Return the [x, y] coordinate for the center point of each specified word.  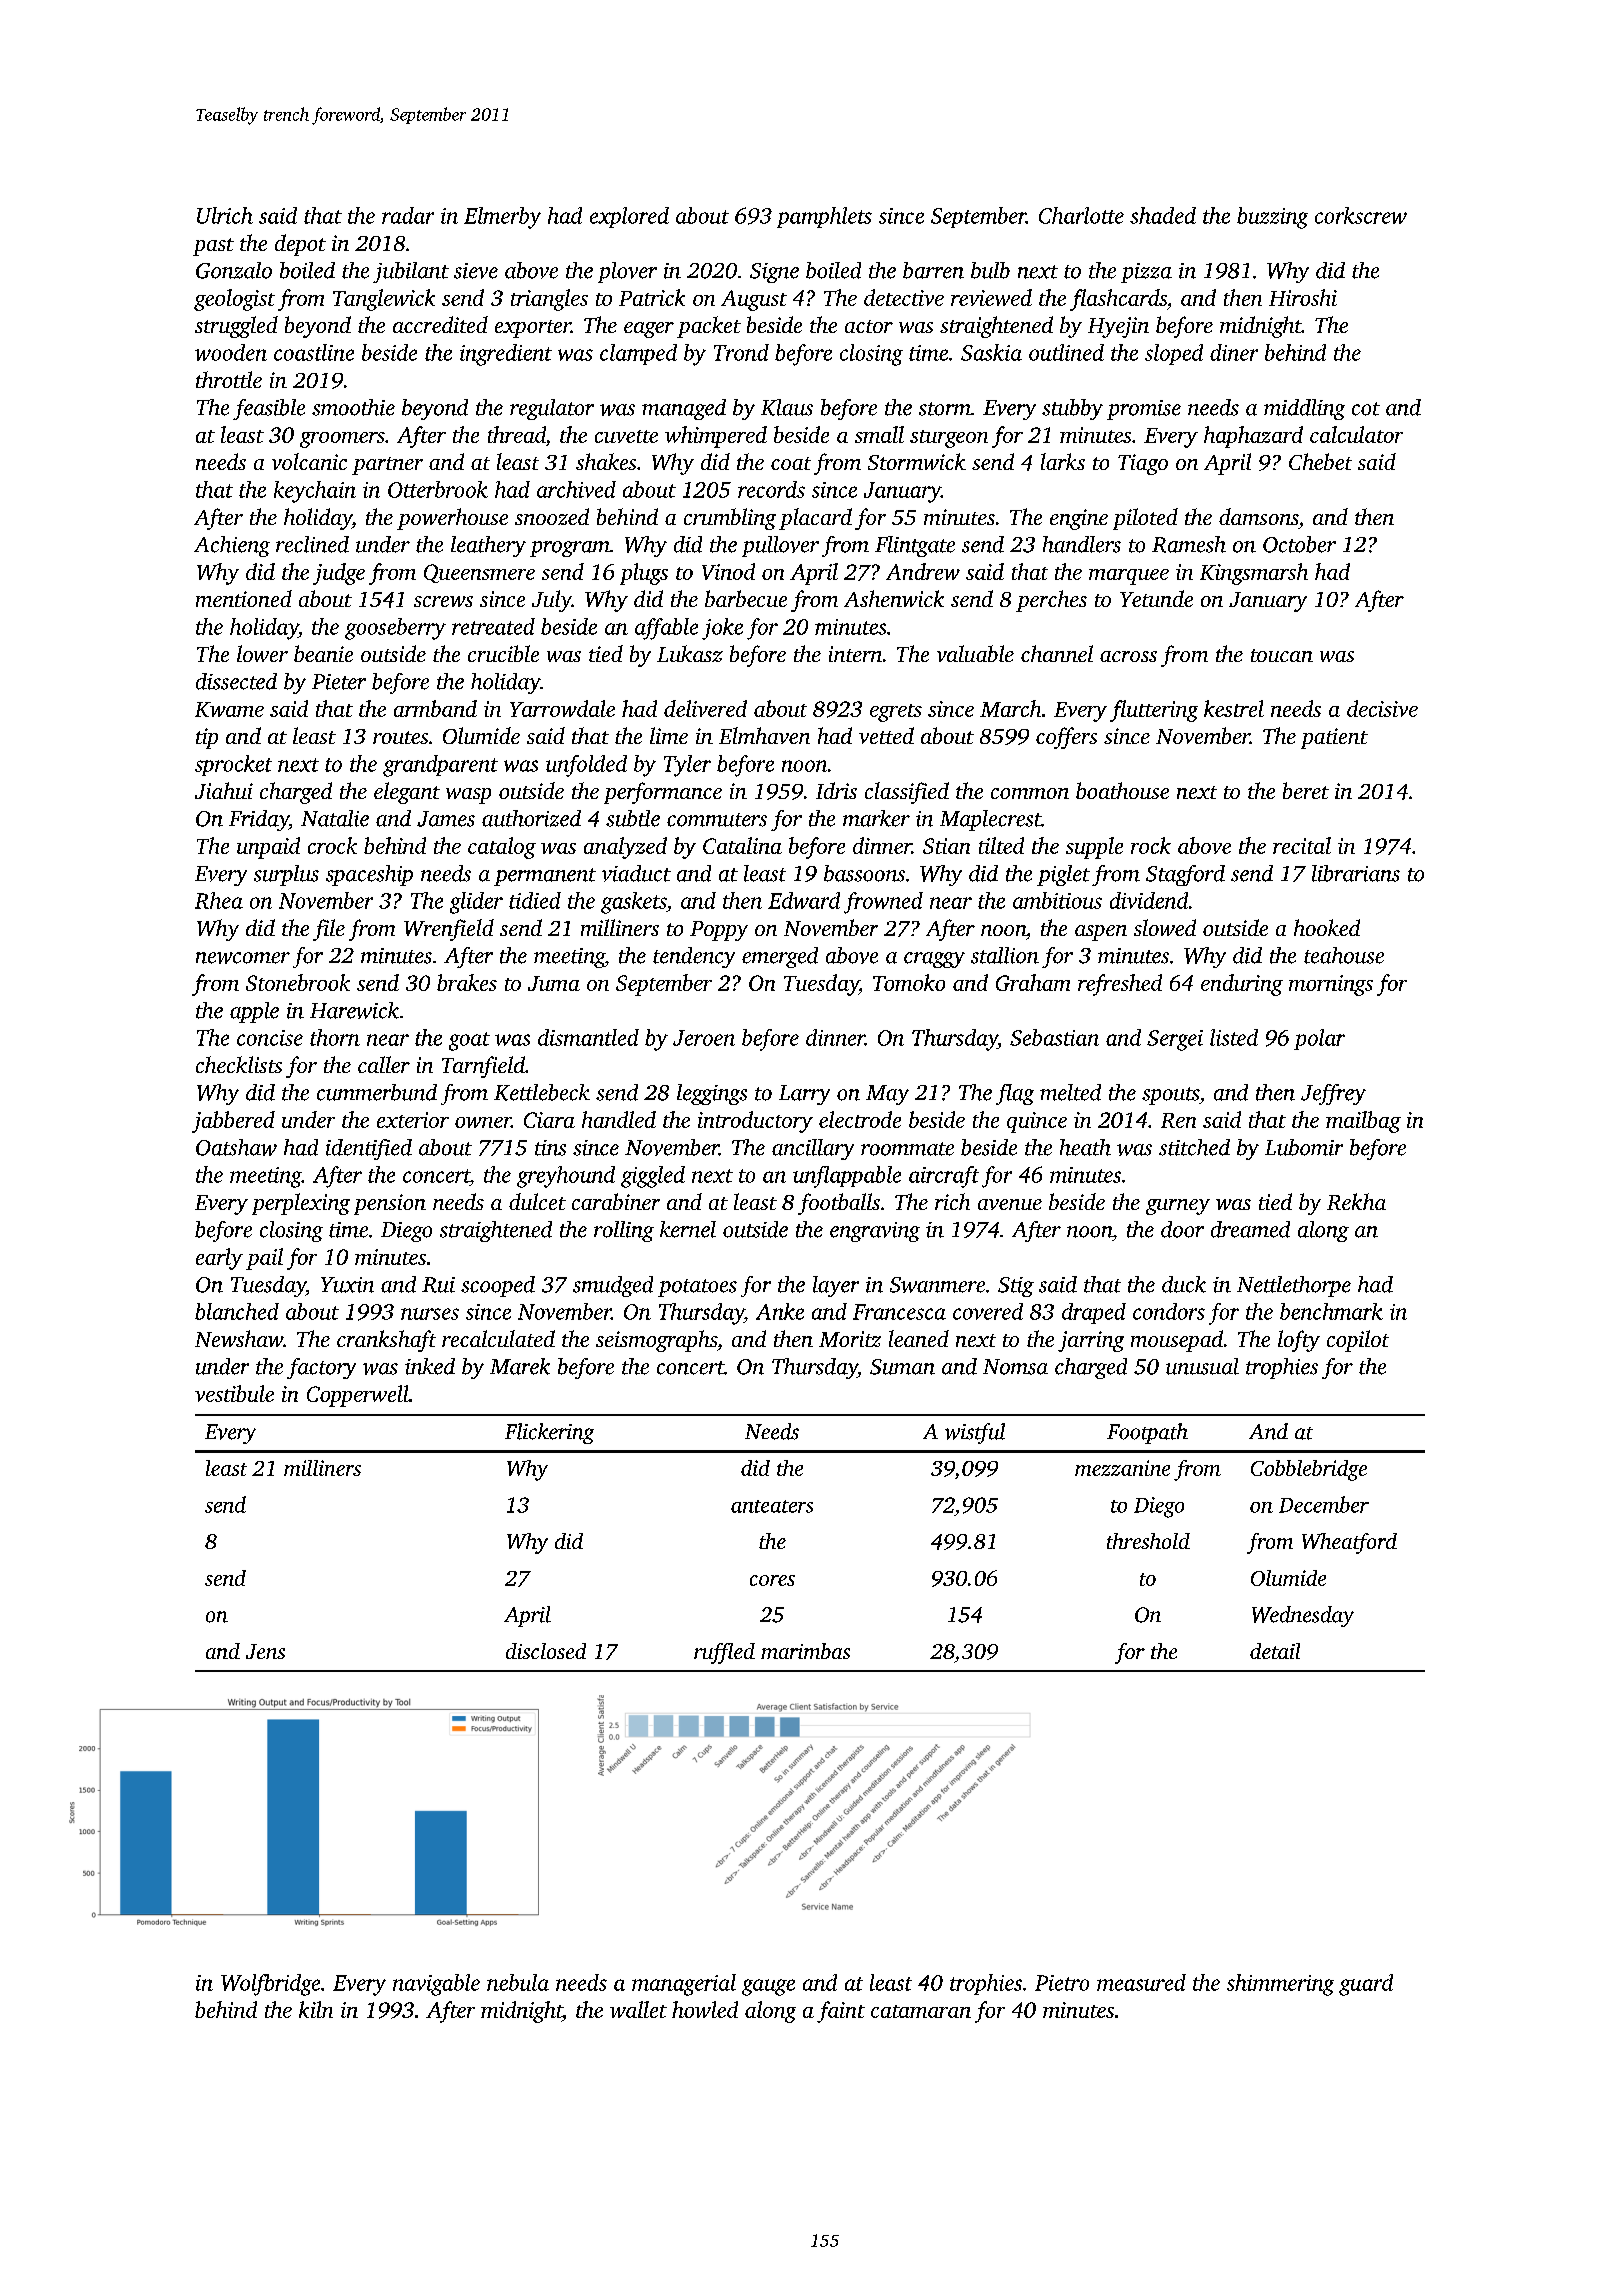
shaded [1163, 215]
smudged [613, 1286]
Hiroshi [1303, 297]
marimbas [805, 1651]
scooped [498, 1286]
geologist [234, 300]
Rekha [1356, 1201]
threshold [1148, 1541]
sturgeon [949, 439]
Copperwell [358, 1396]
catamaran [921, 2011]
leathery [488, 546]
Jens [265, 1651]
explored [629, 217]
